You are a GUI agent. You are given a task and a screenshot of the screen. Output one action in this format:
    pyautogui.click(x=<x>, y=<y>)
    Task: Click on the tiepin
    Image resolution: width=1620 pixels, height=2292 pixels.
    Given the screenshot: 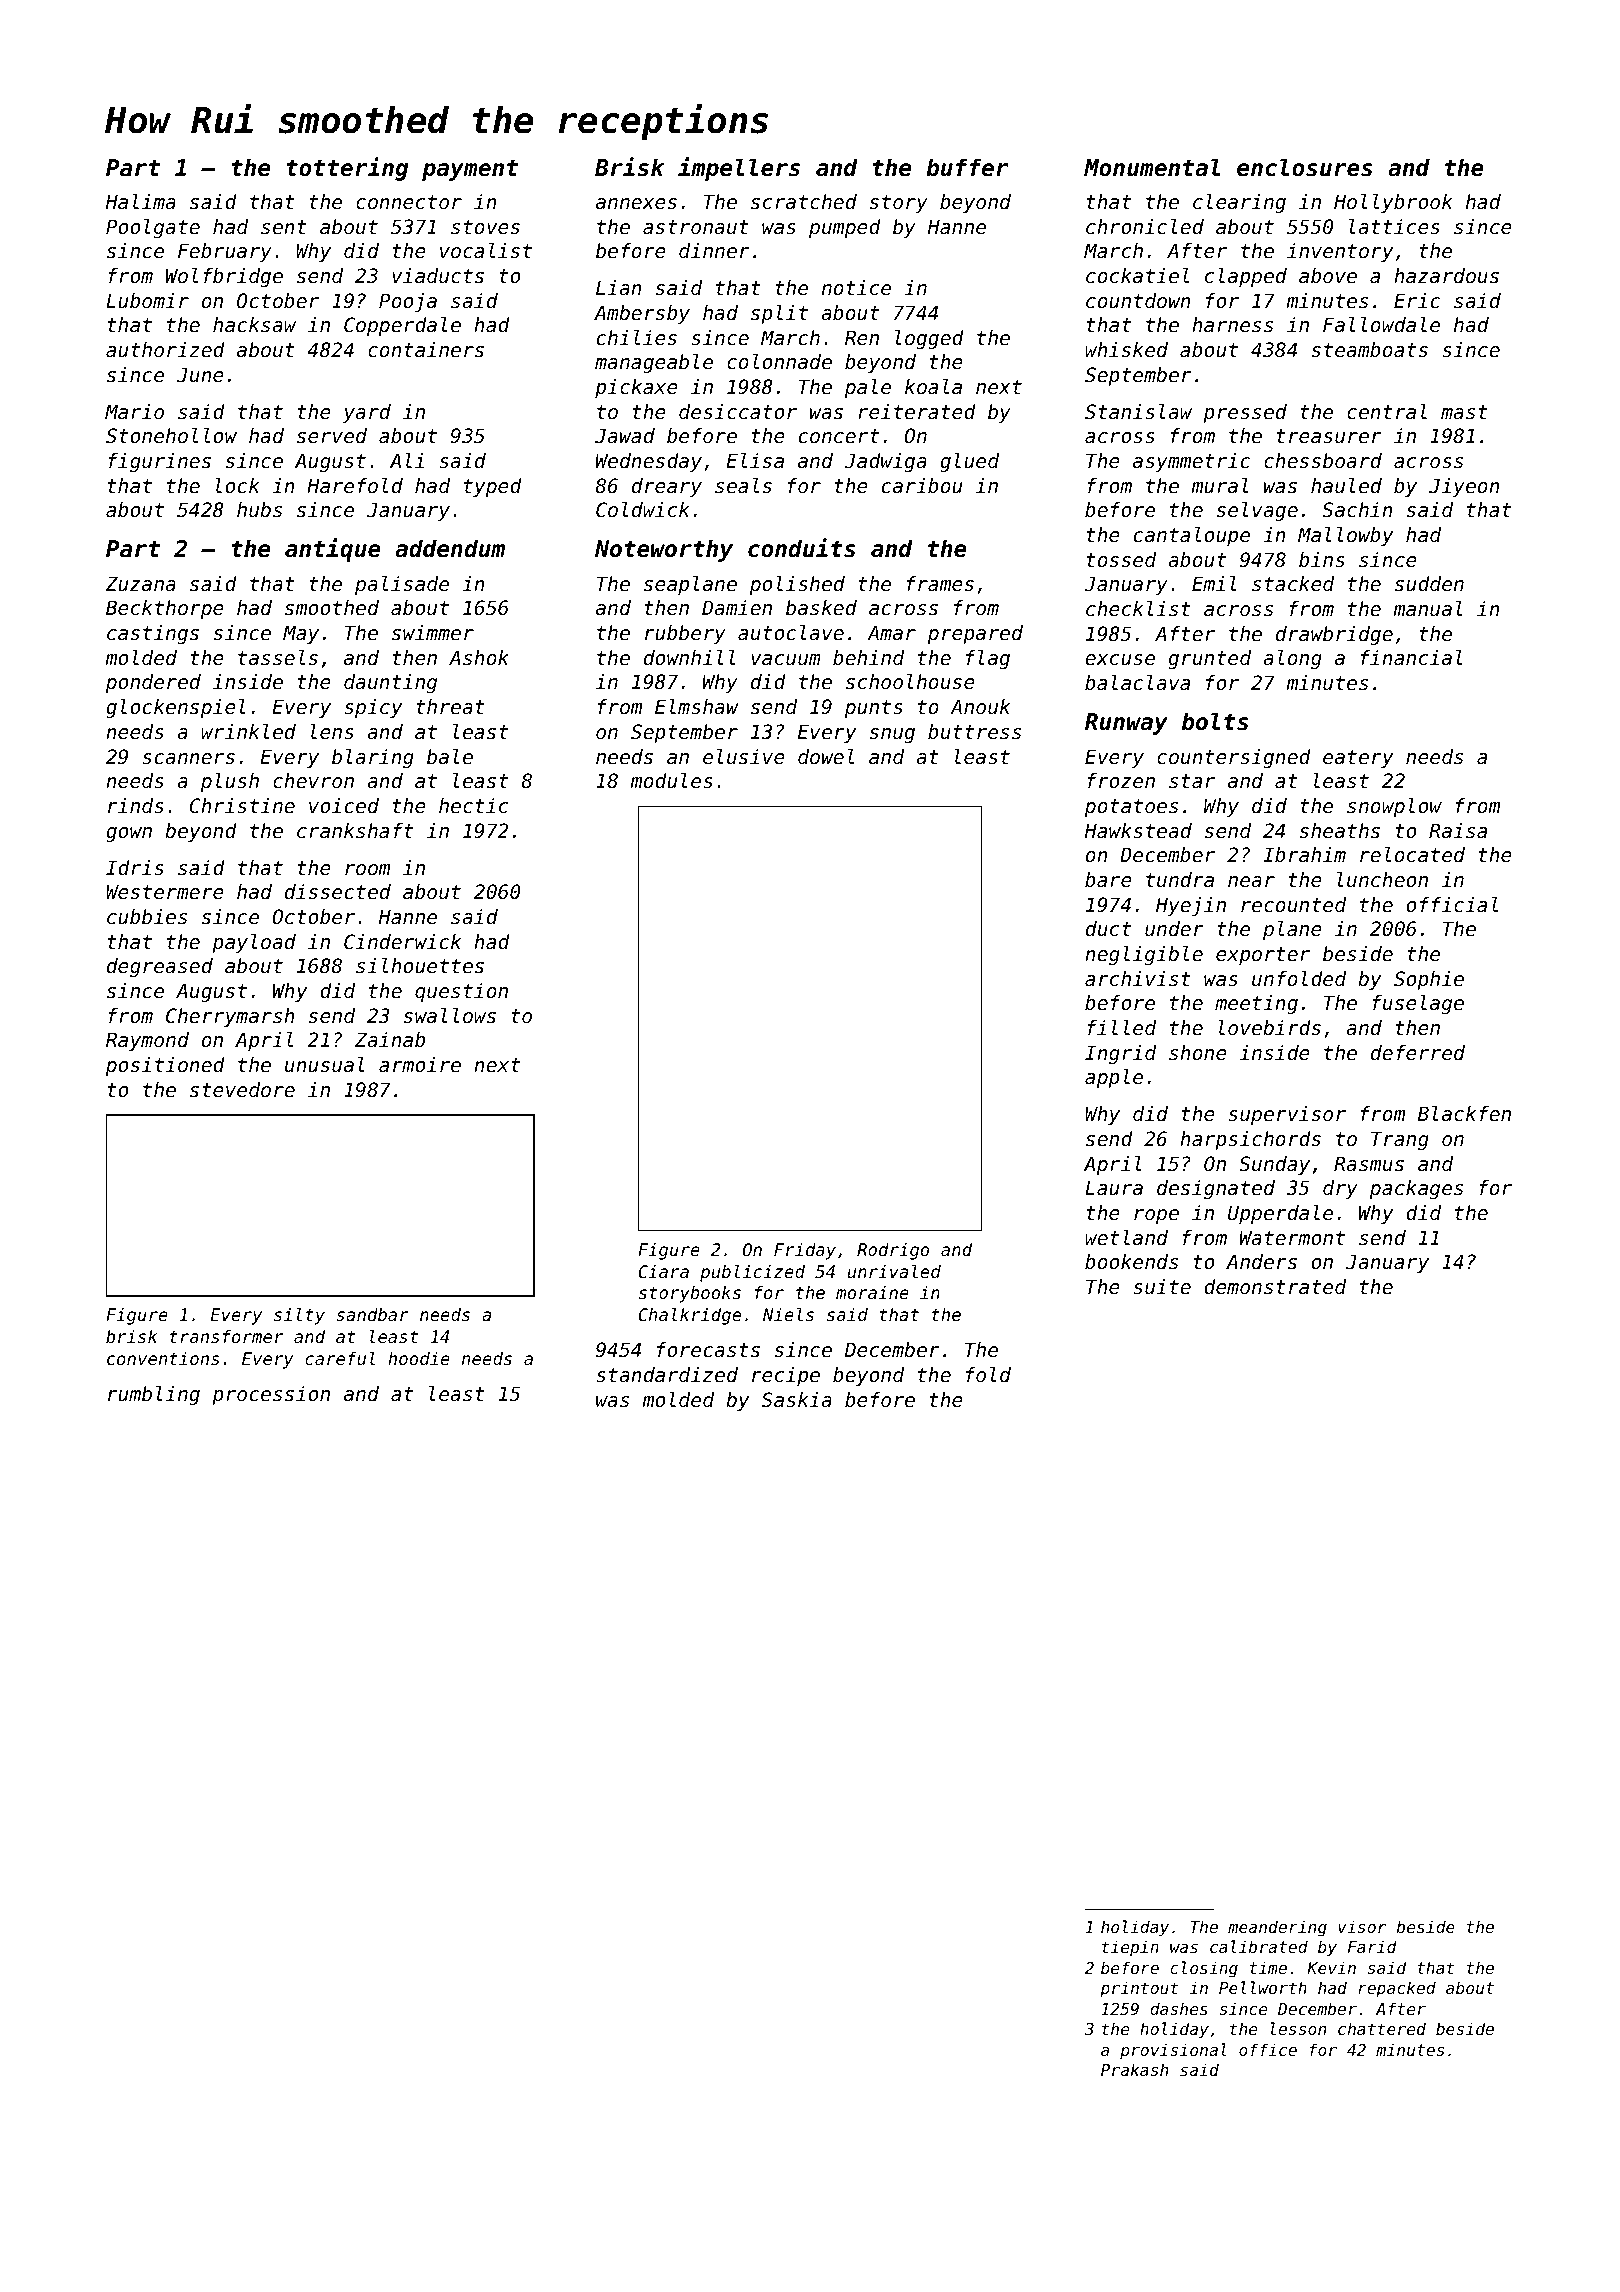 What is the action you would take?
    pyautogui.click(x=1130, y=1948)
